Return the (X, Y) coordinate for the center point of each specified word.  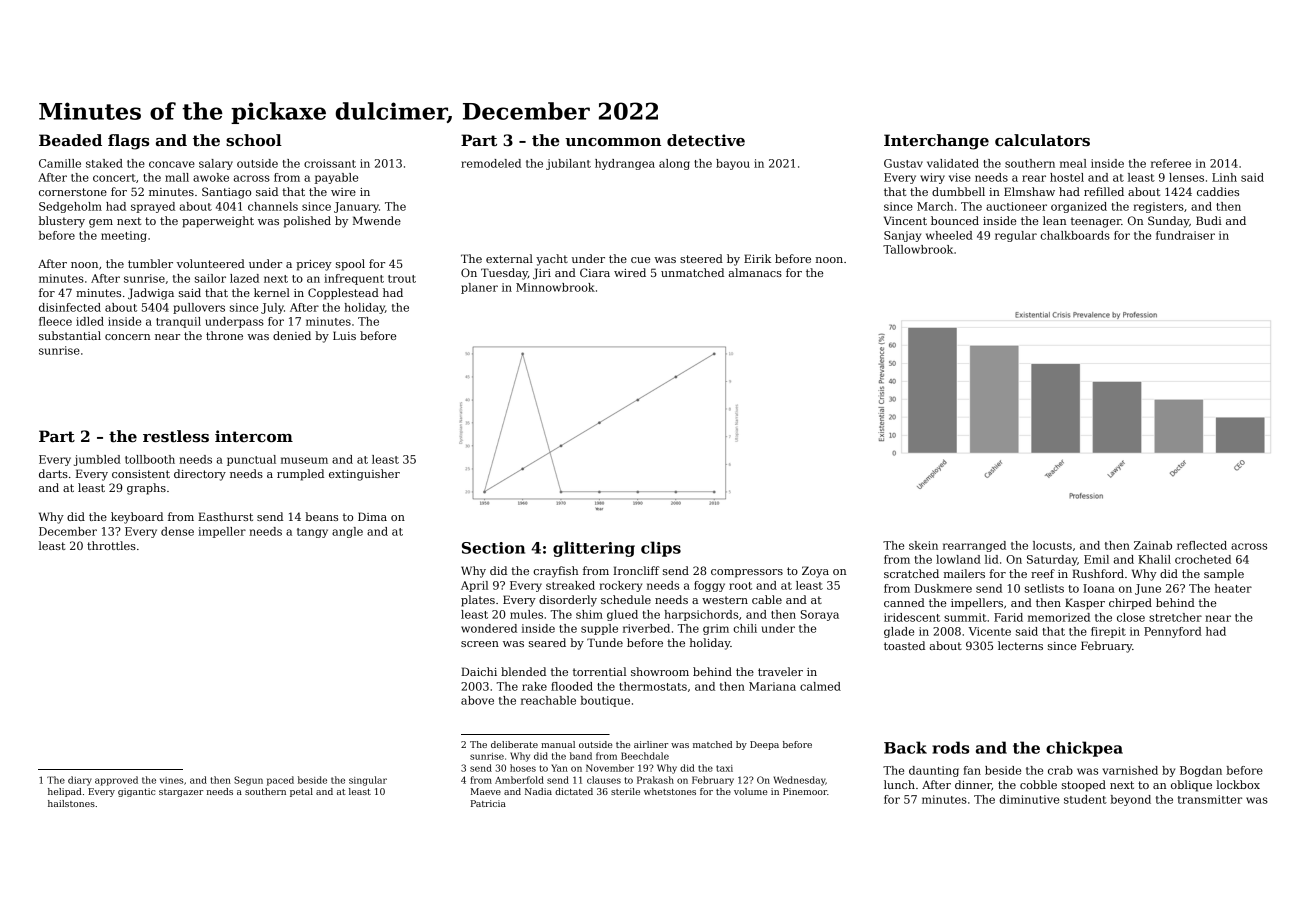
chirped (1130, 604)
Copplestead (343, 294)
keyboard (137, 518)
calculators (1042, 140)
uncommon (613, 142)
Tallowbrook (918, 249)
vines (171, 780)
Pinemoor (805, 791)
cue (640, 260)
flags (128, 142)
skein (923, 545)
